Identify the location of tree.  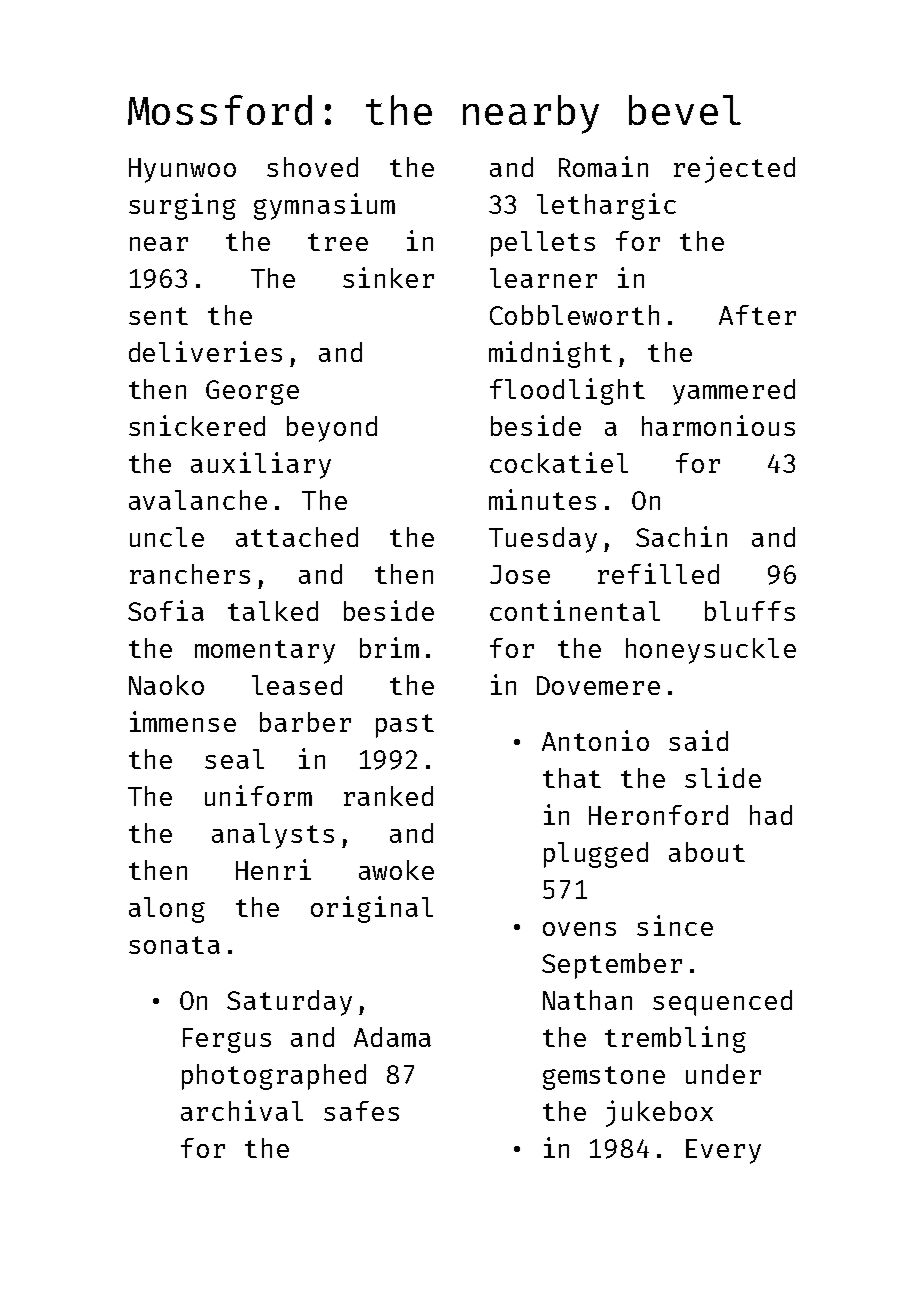
(338, 242).
